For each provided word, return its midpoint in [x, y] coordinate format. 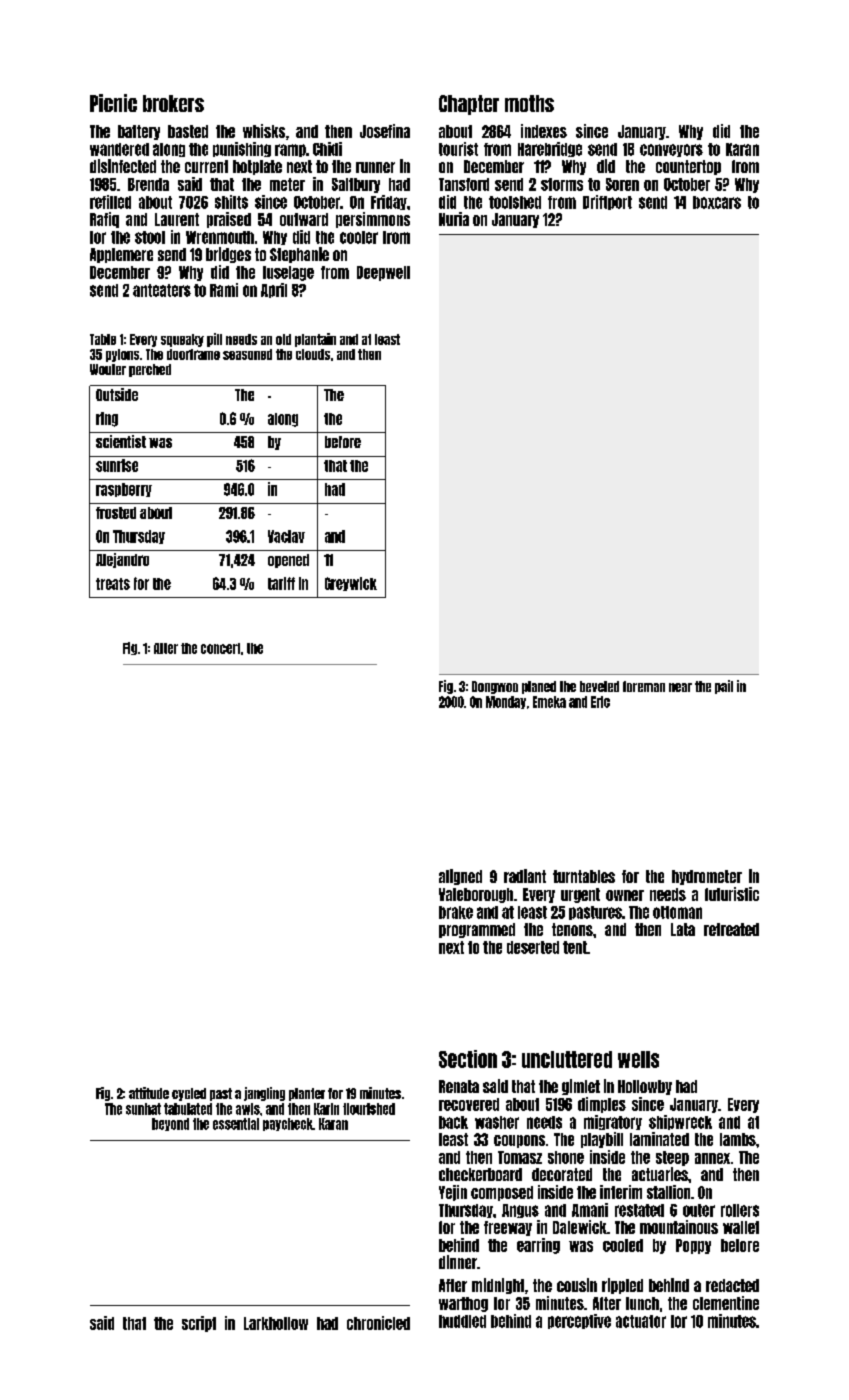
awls [248, 1109]
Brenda [148, 184]
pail [724, 687]
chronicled [378, 1323]
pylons [122, 355]
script [199, 1324]
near [680, 687]
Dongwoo [495, 687]
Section [468, 1059]
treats [113, 584]
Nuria [454, 219]
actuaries [660, 1174]
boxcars [717, 202]
